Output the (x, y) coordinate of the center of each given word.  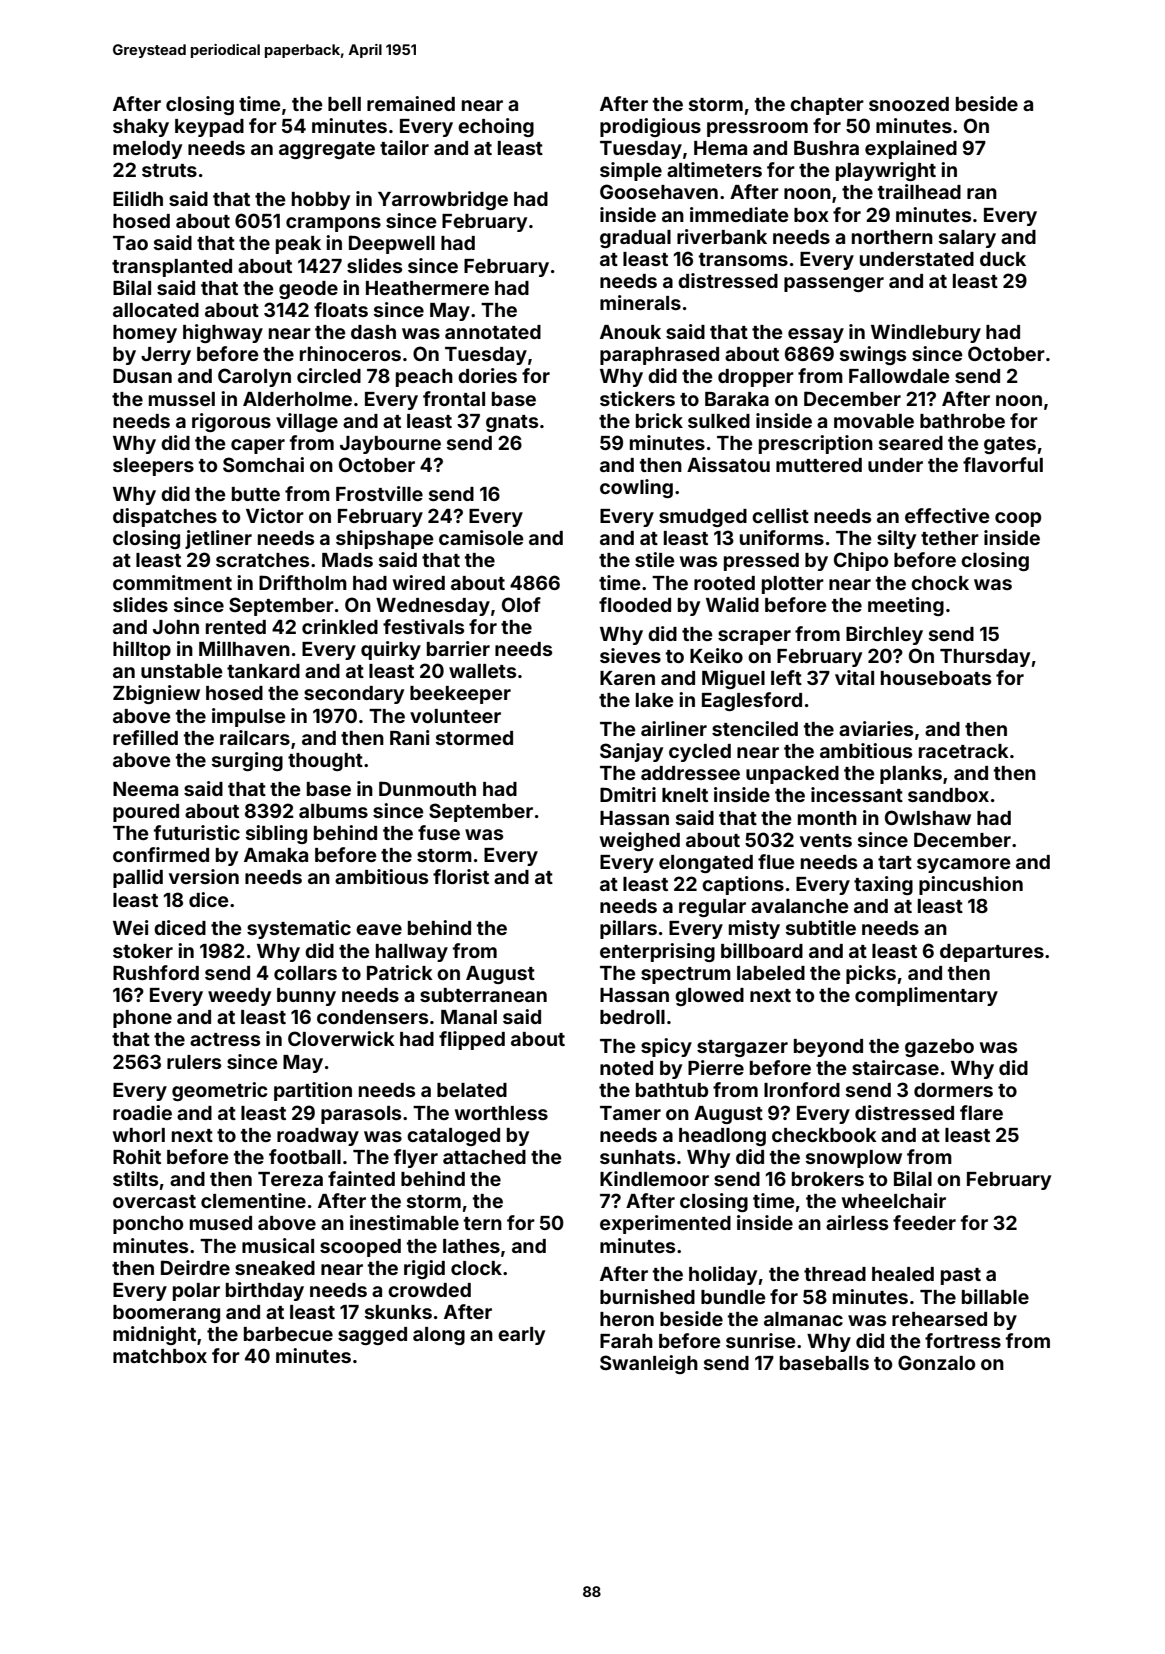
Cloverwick (341, 1038)
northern (892, 237)
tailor (404, 147)
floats (341, 309)
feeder (924, 1222)
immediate (739, 214)
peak (298, 245)
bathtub (672, 1090)
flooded (635, 604)
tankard (263, 671)
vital (854, 677)
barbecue (288, 1334)
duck (1003, 259)
